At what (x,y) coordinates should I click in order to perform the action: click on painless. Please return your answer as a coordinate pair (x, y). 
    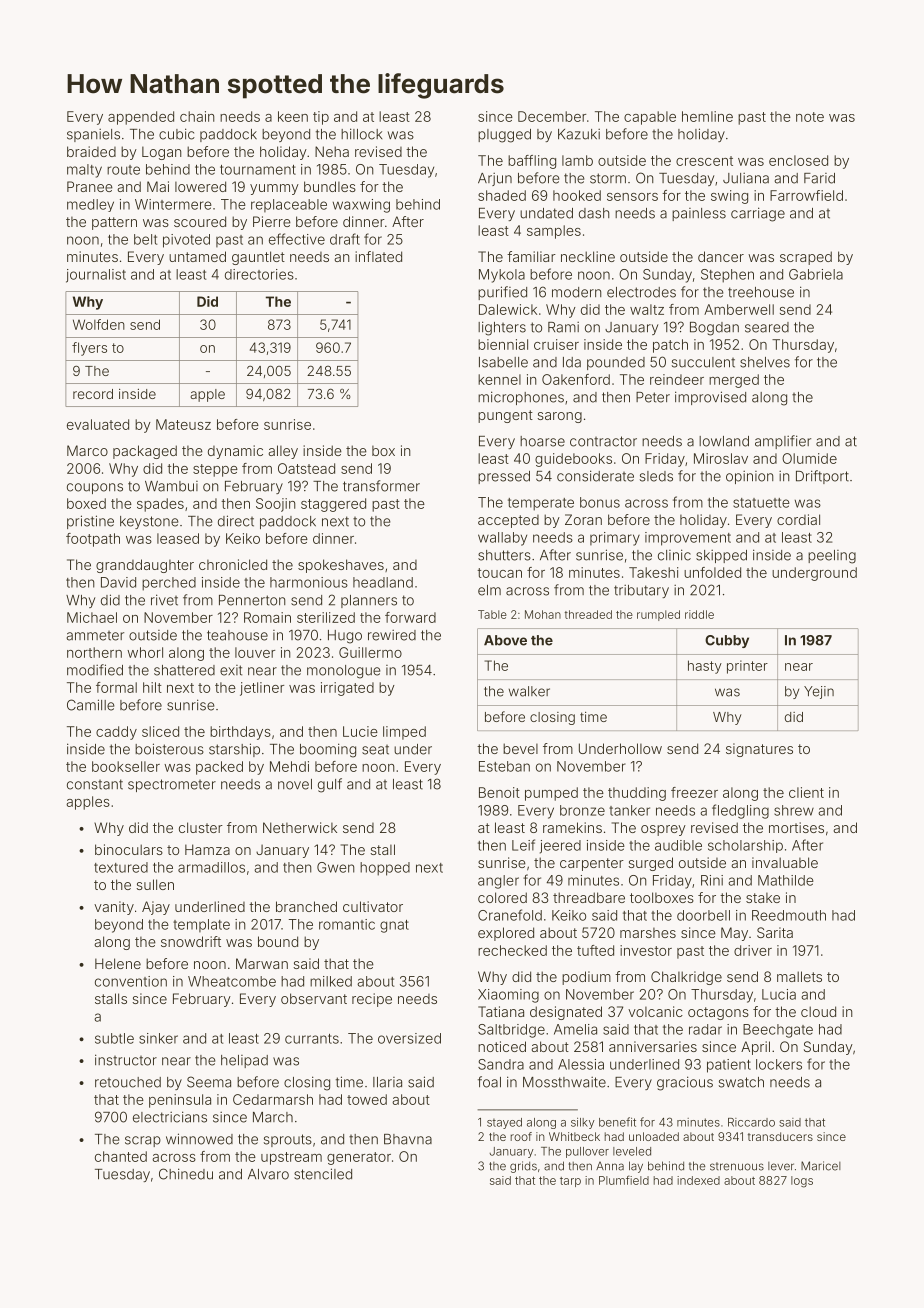
    Looking at the image, I should click on (699, 214).
